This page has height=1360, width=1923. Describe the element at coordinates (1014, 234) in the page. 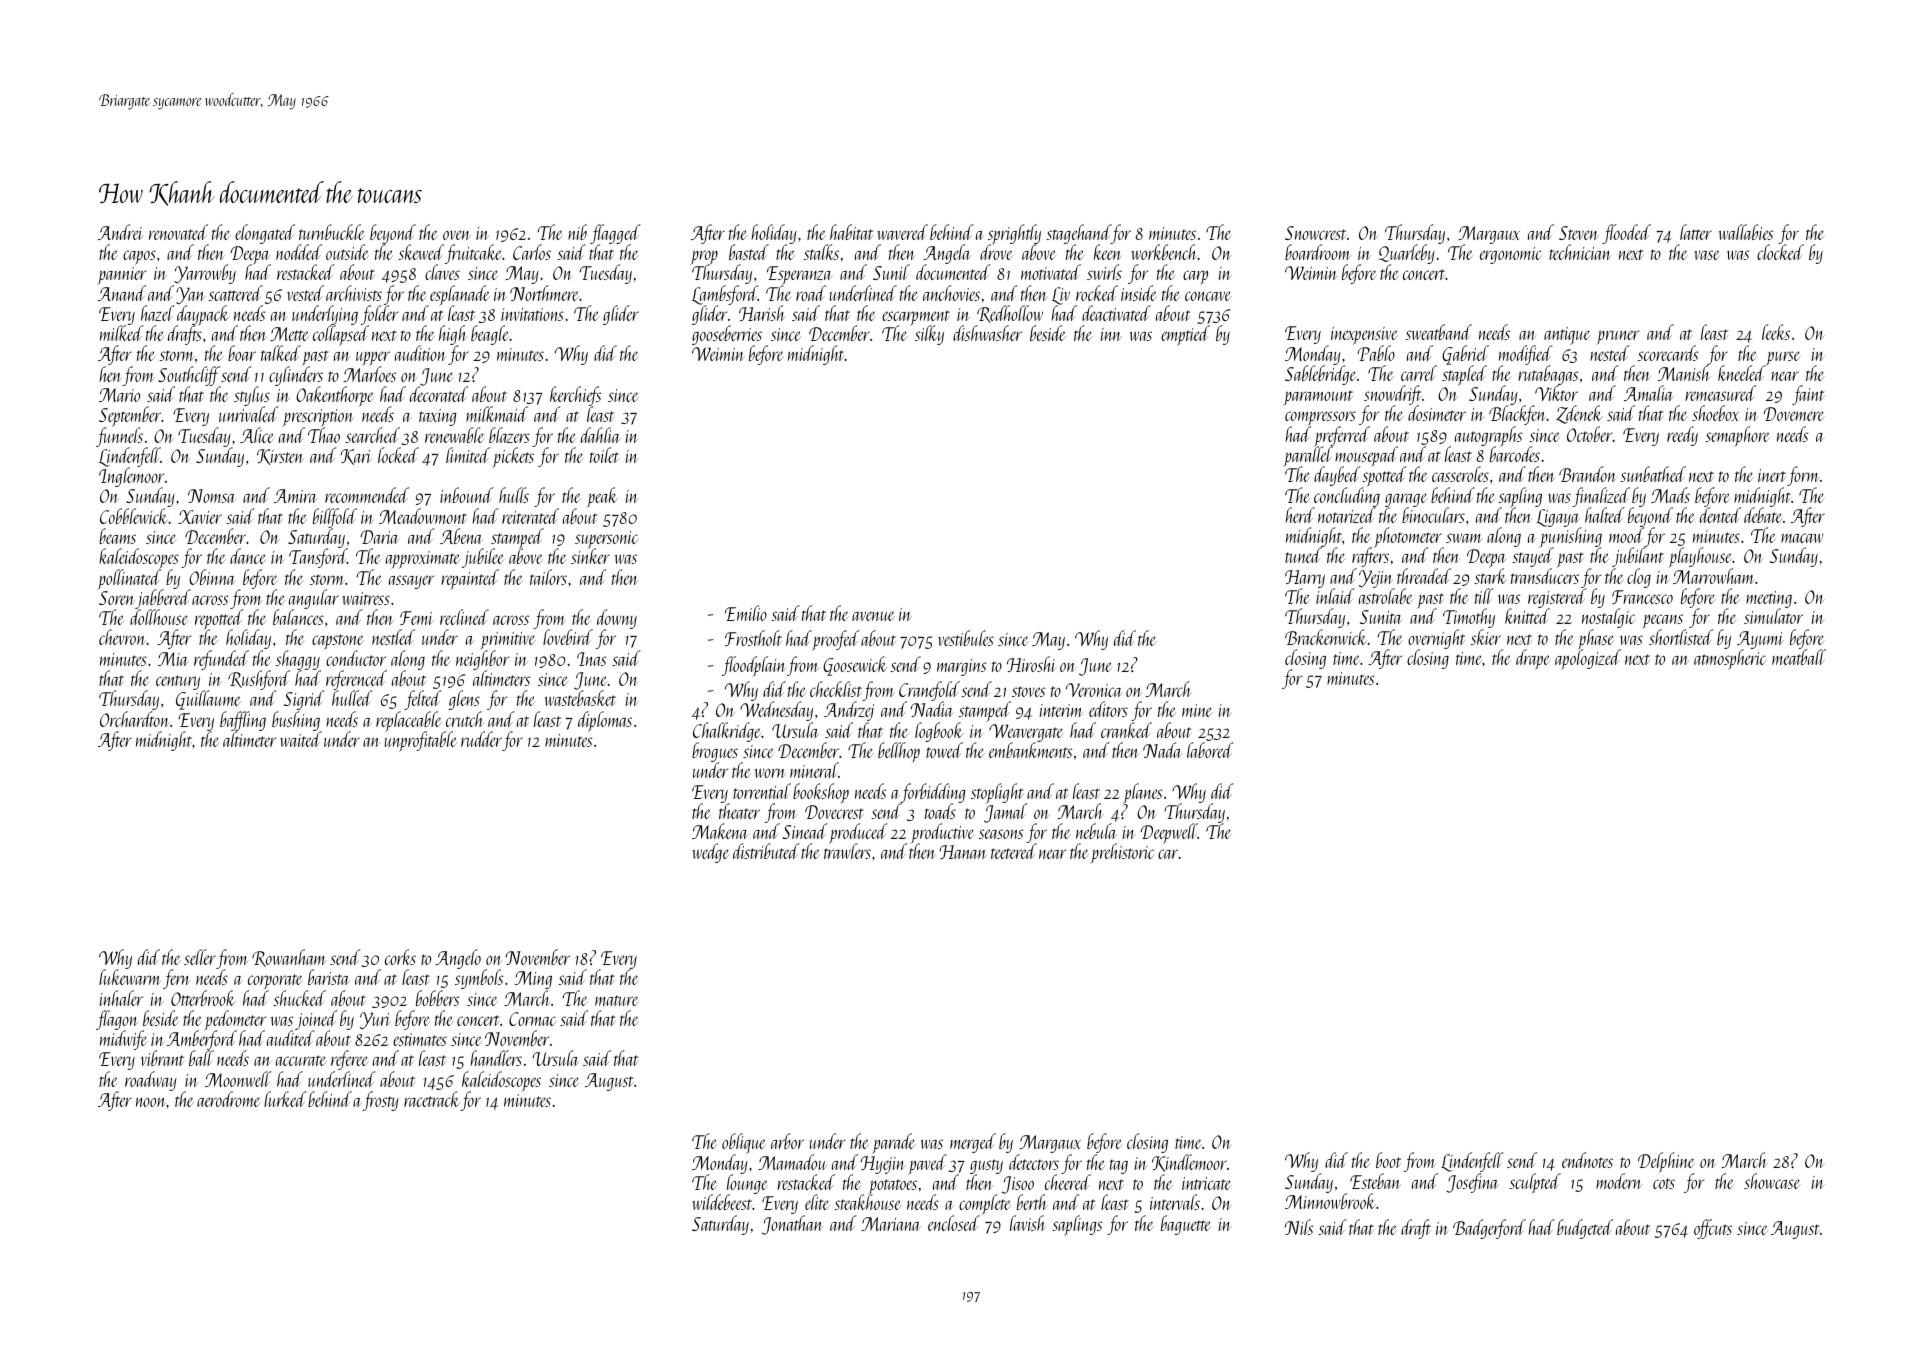

I see `sprightly` at that location.
